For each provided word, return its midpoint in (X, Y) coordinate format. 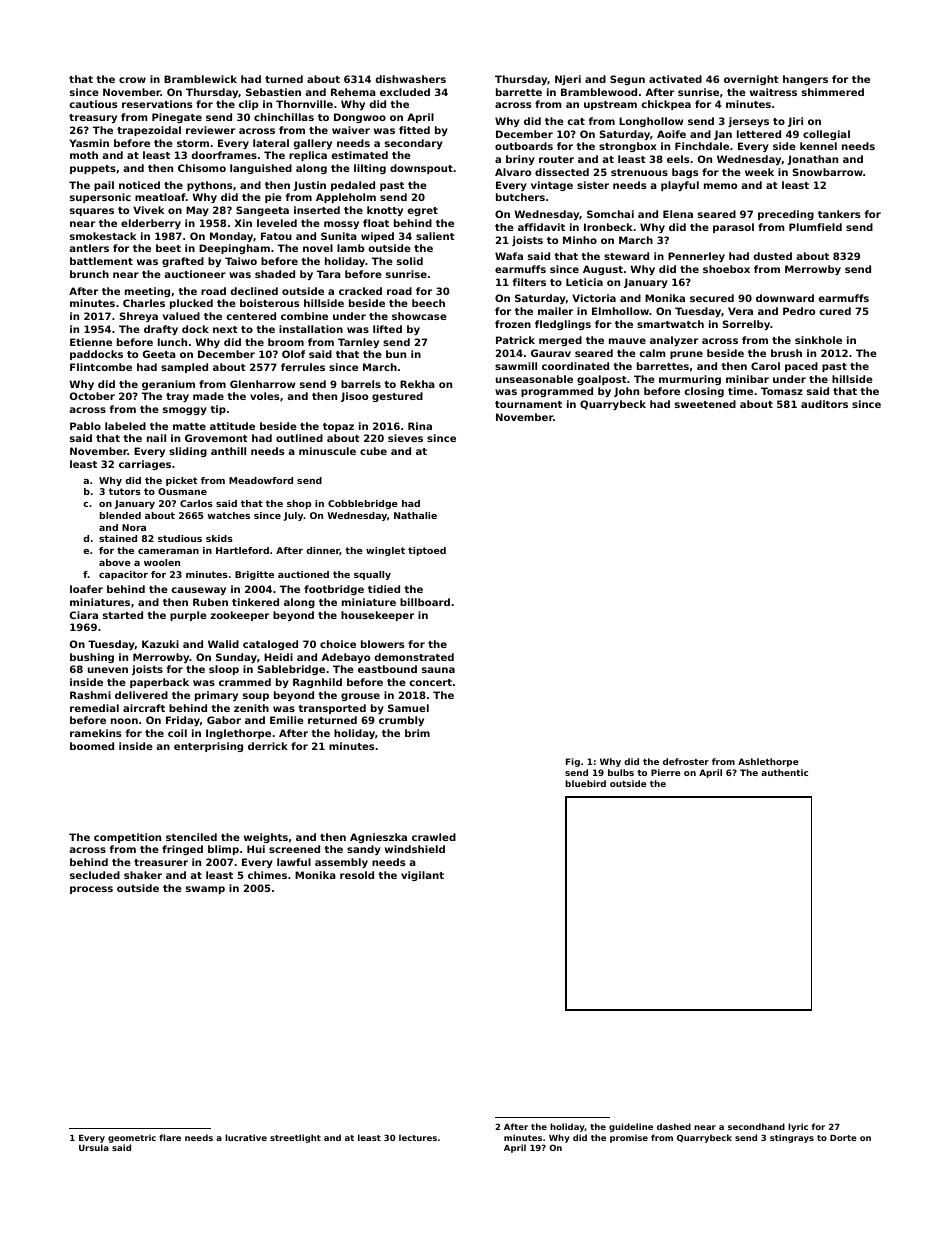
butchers (520, 197)
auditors (824, 404)
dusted (772, 256)
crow (132, 80)
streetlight (295, 1138)
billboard (425, 602)
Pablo (85, 426)
